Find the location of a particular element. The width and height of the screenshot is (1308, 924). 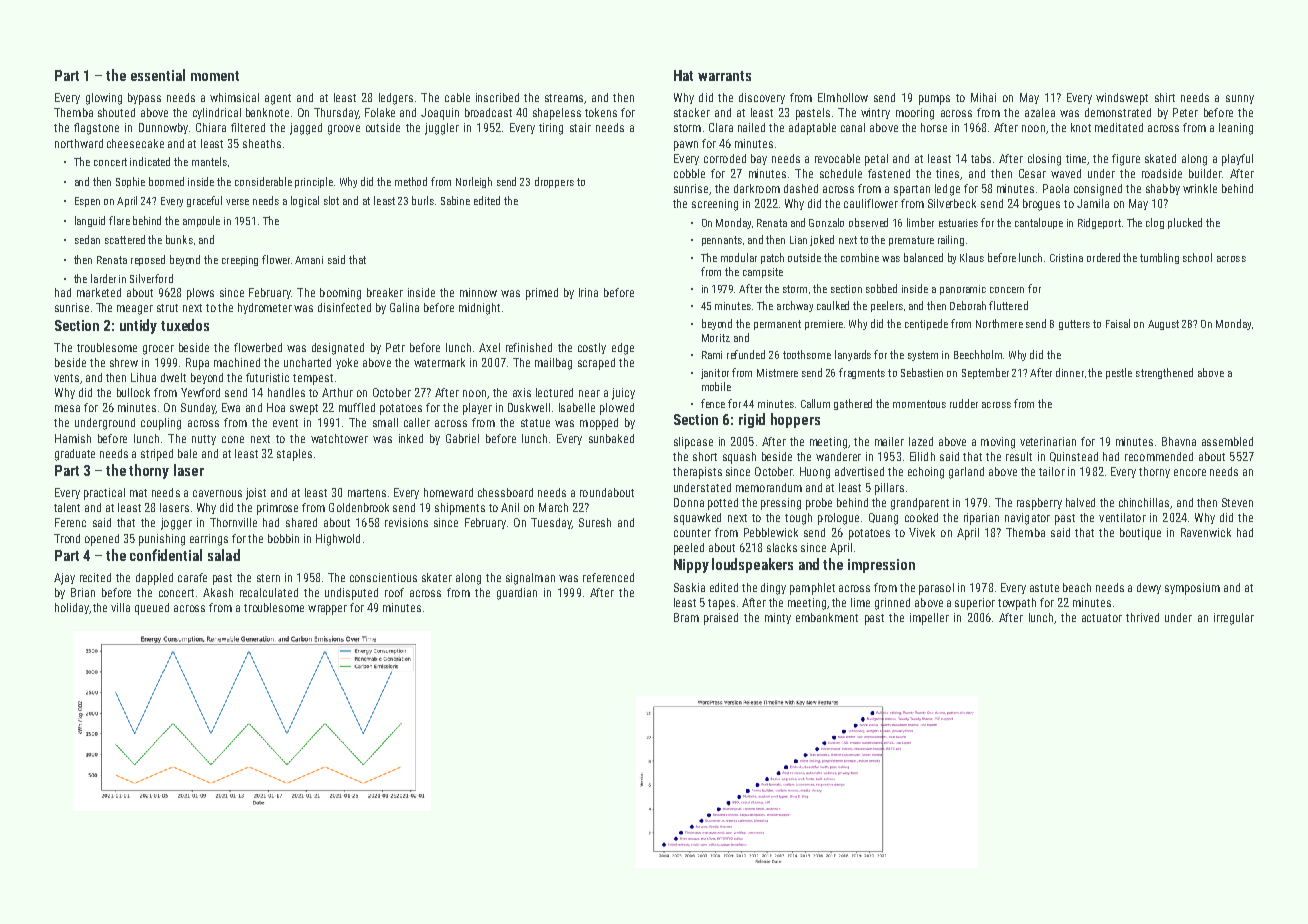

ordered is located at coordinates (1103, 257).
